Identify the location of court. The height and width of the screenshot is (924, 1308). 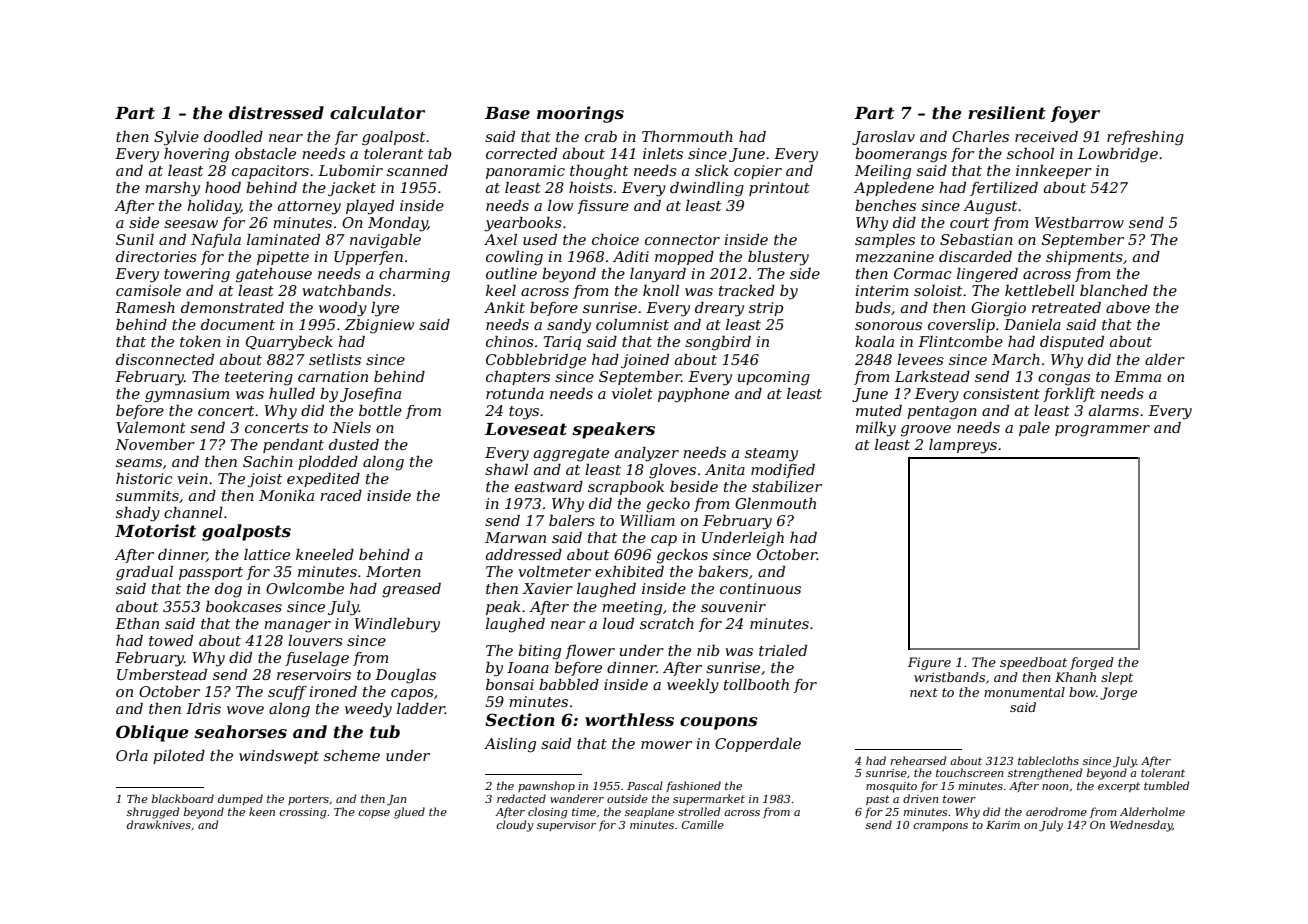
(969, 223).
